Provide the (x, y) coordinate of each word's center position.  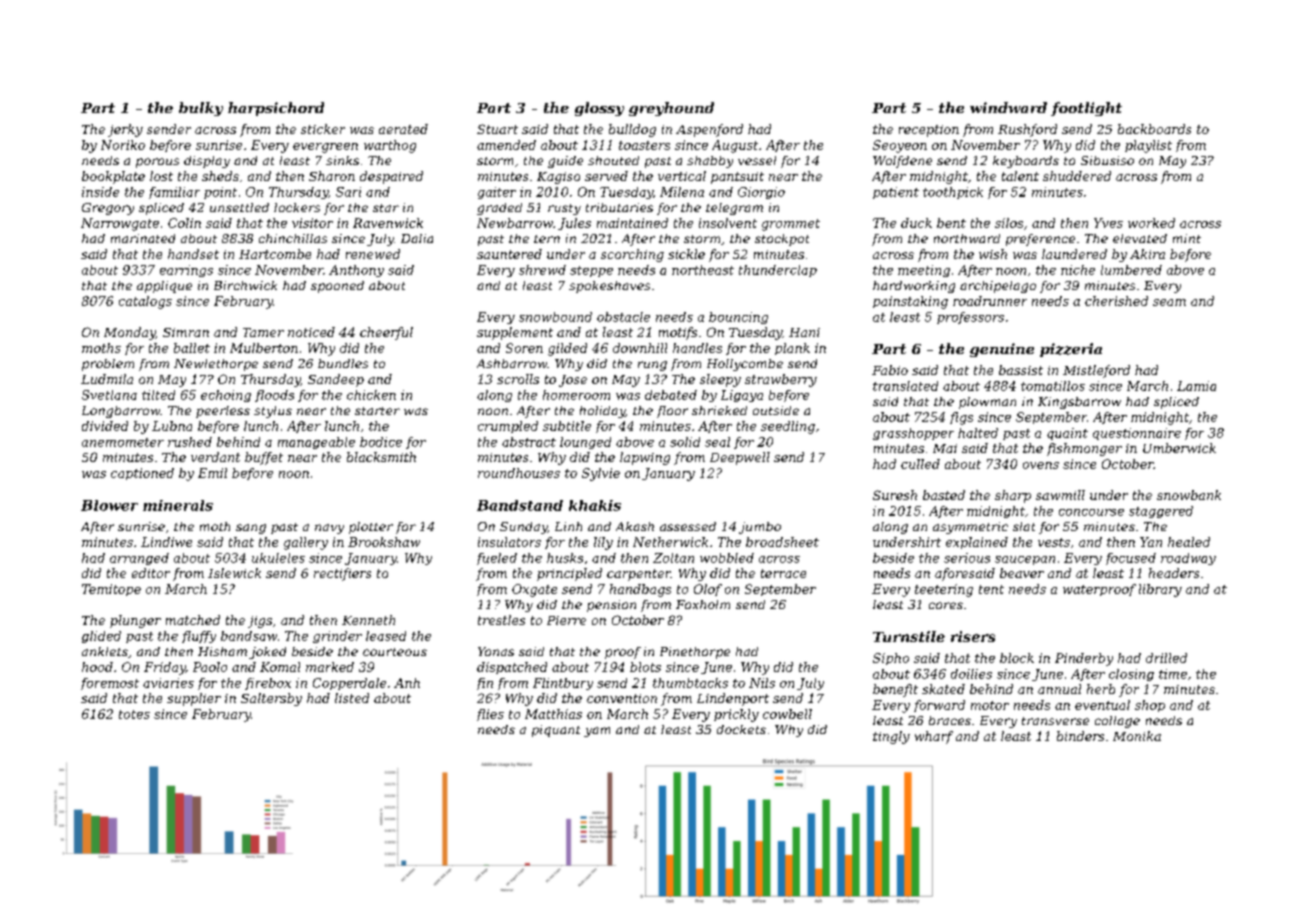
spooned (337, 287)
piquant (556, 731)
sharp (1013, 496)
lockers (297, 207)
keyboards (1026, 162)
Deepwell (740, 458)
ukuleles (278, 558)
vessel (757, 160)
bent (951, 223)
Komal (280, 667)
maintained (632, 223)
